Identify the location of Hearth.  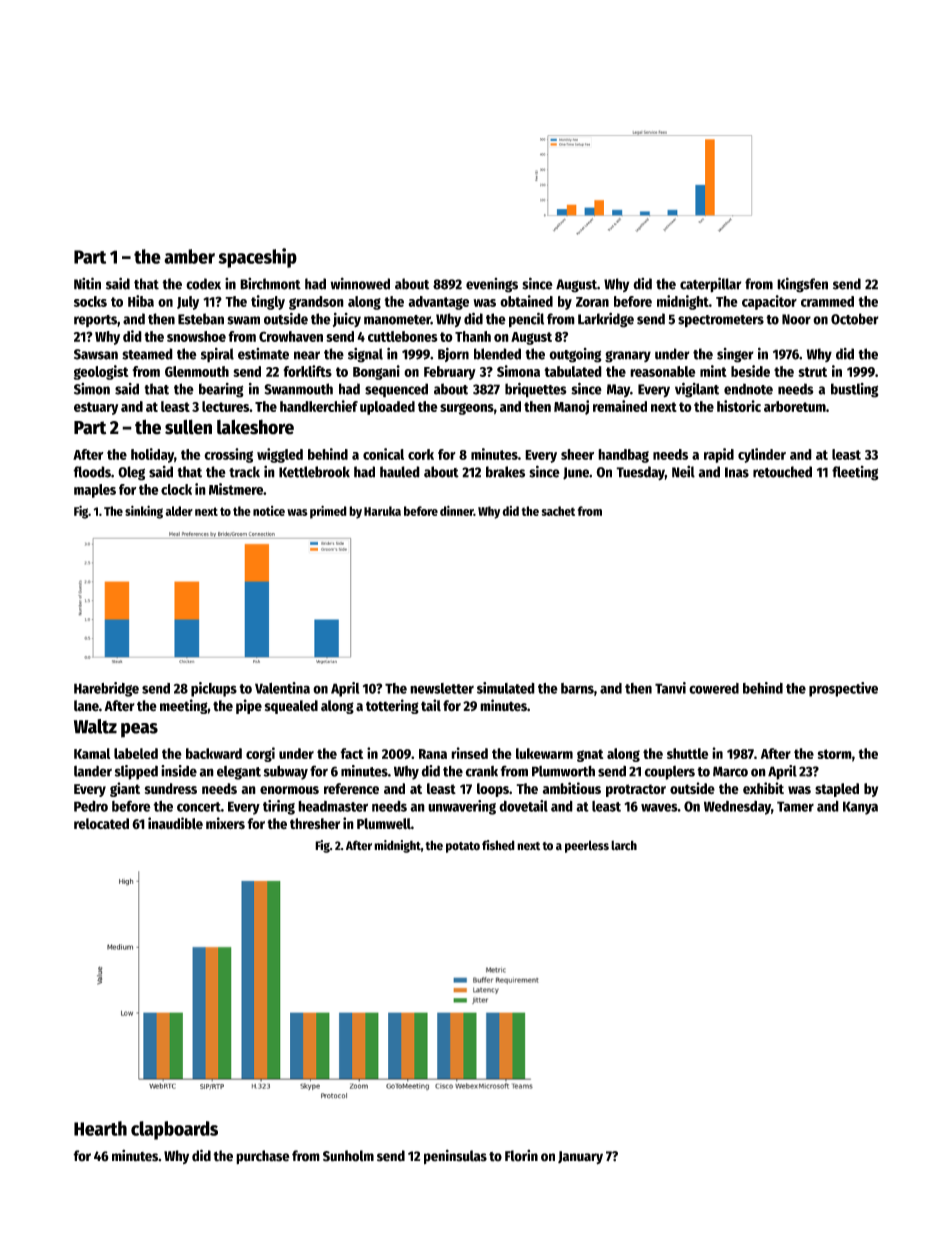
(100, 1128).
